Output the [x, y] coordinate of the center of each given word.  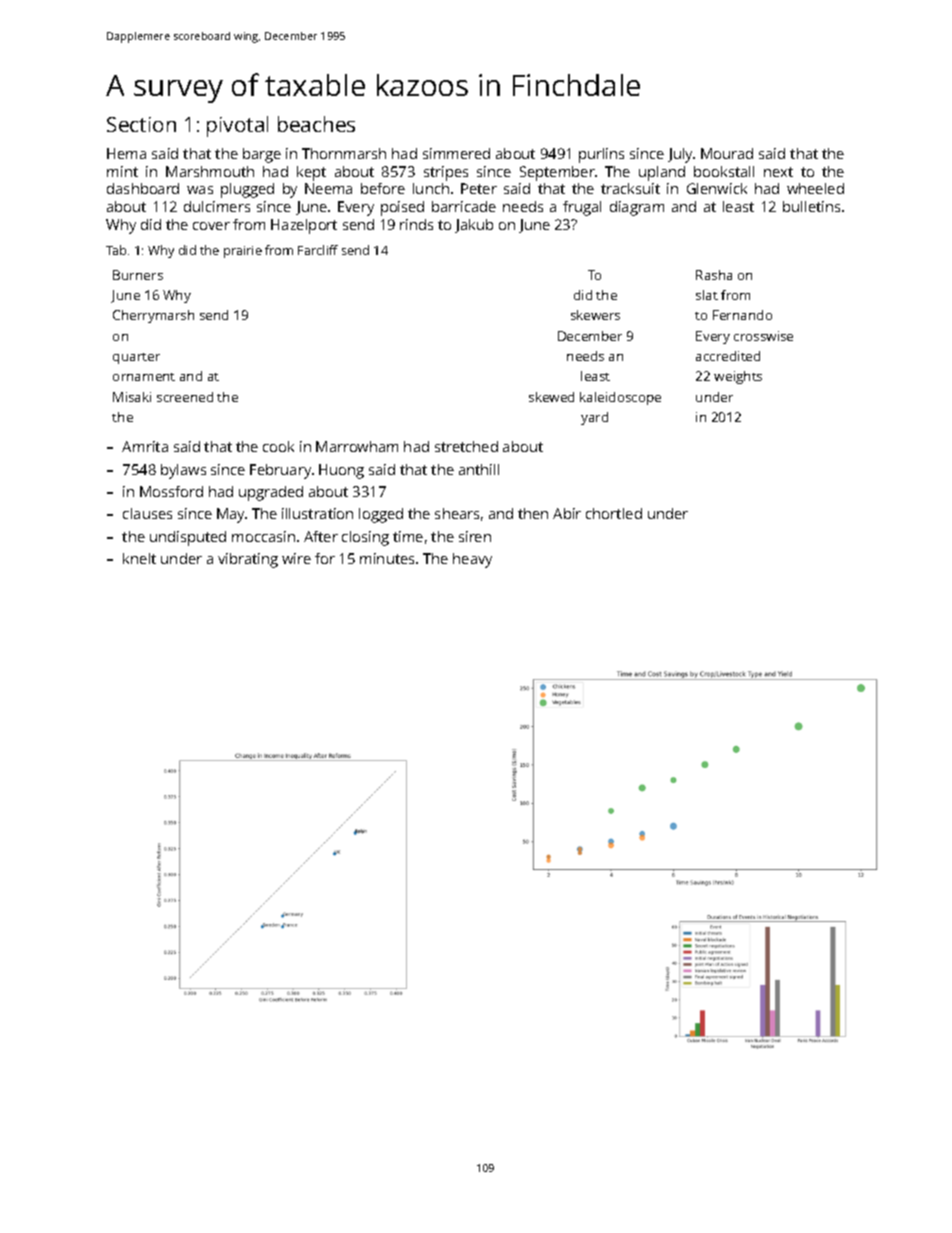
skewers [595, 315]
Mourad [727, 153]
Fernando [742, 315]
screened [185, 397]
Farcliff [318, 250]
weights [738, 377]
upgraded [271, 493]
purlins [601, 155]
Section [141, 124]
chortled [614, 513]
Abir [567, 513]
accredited [728, 356]
